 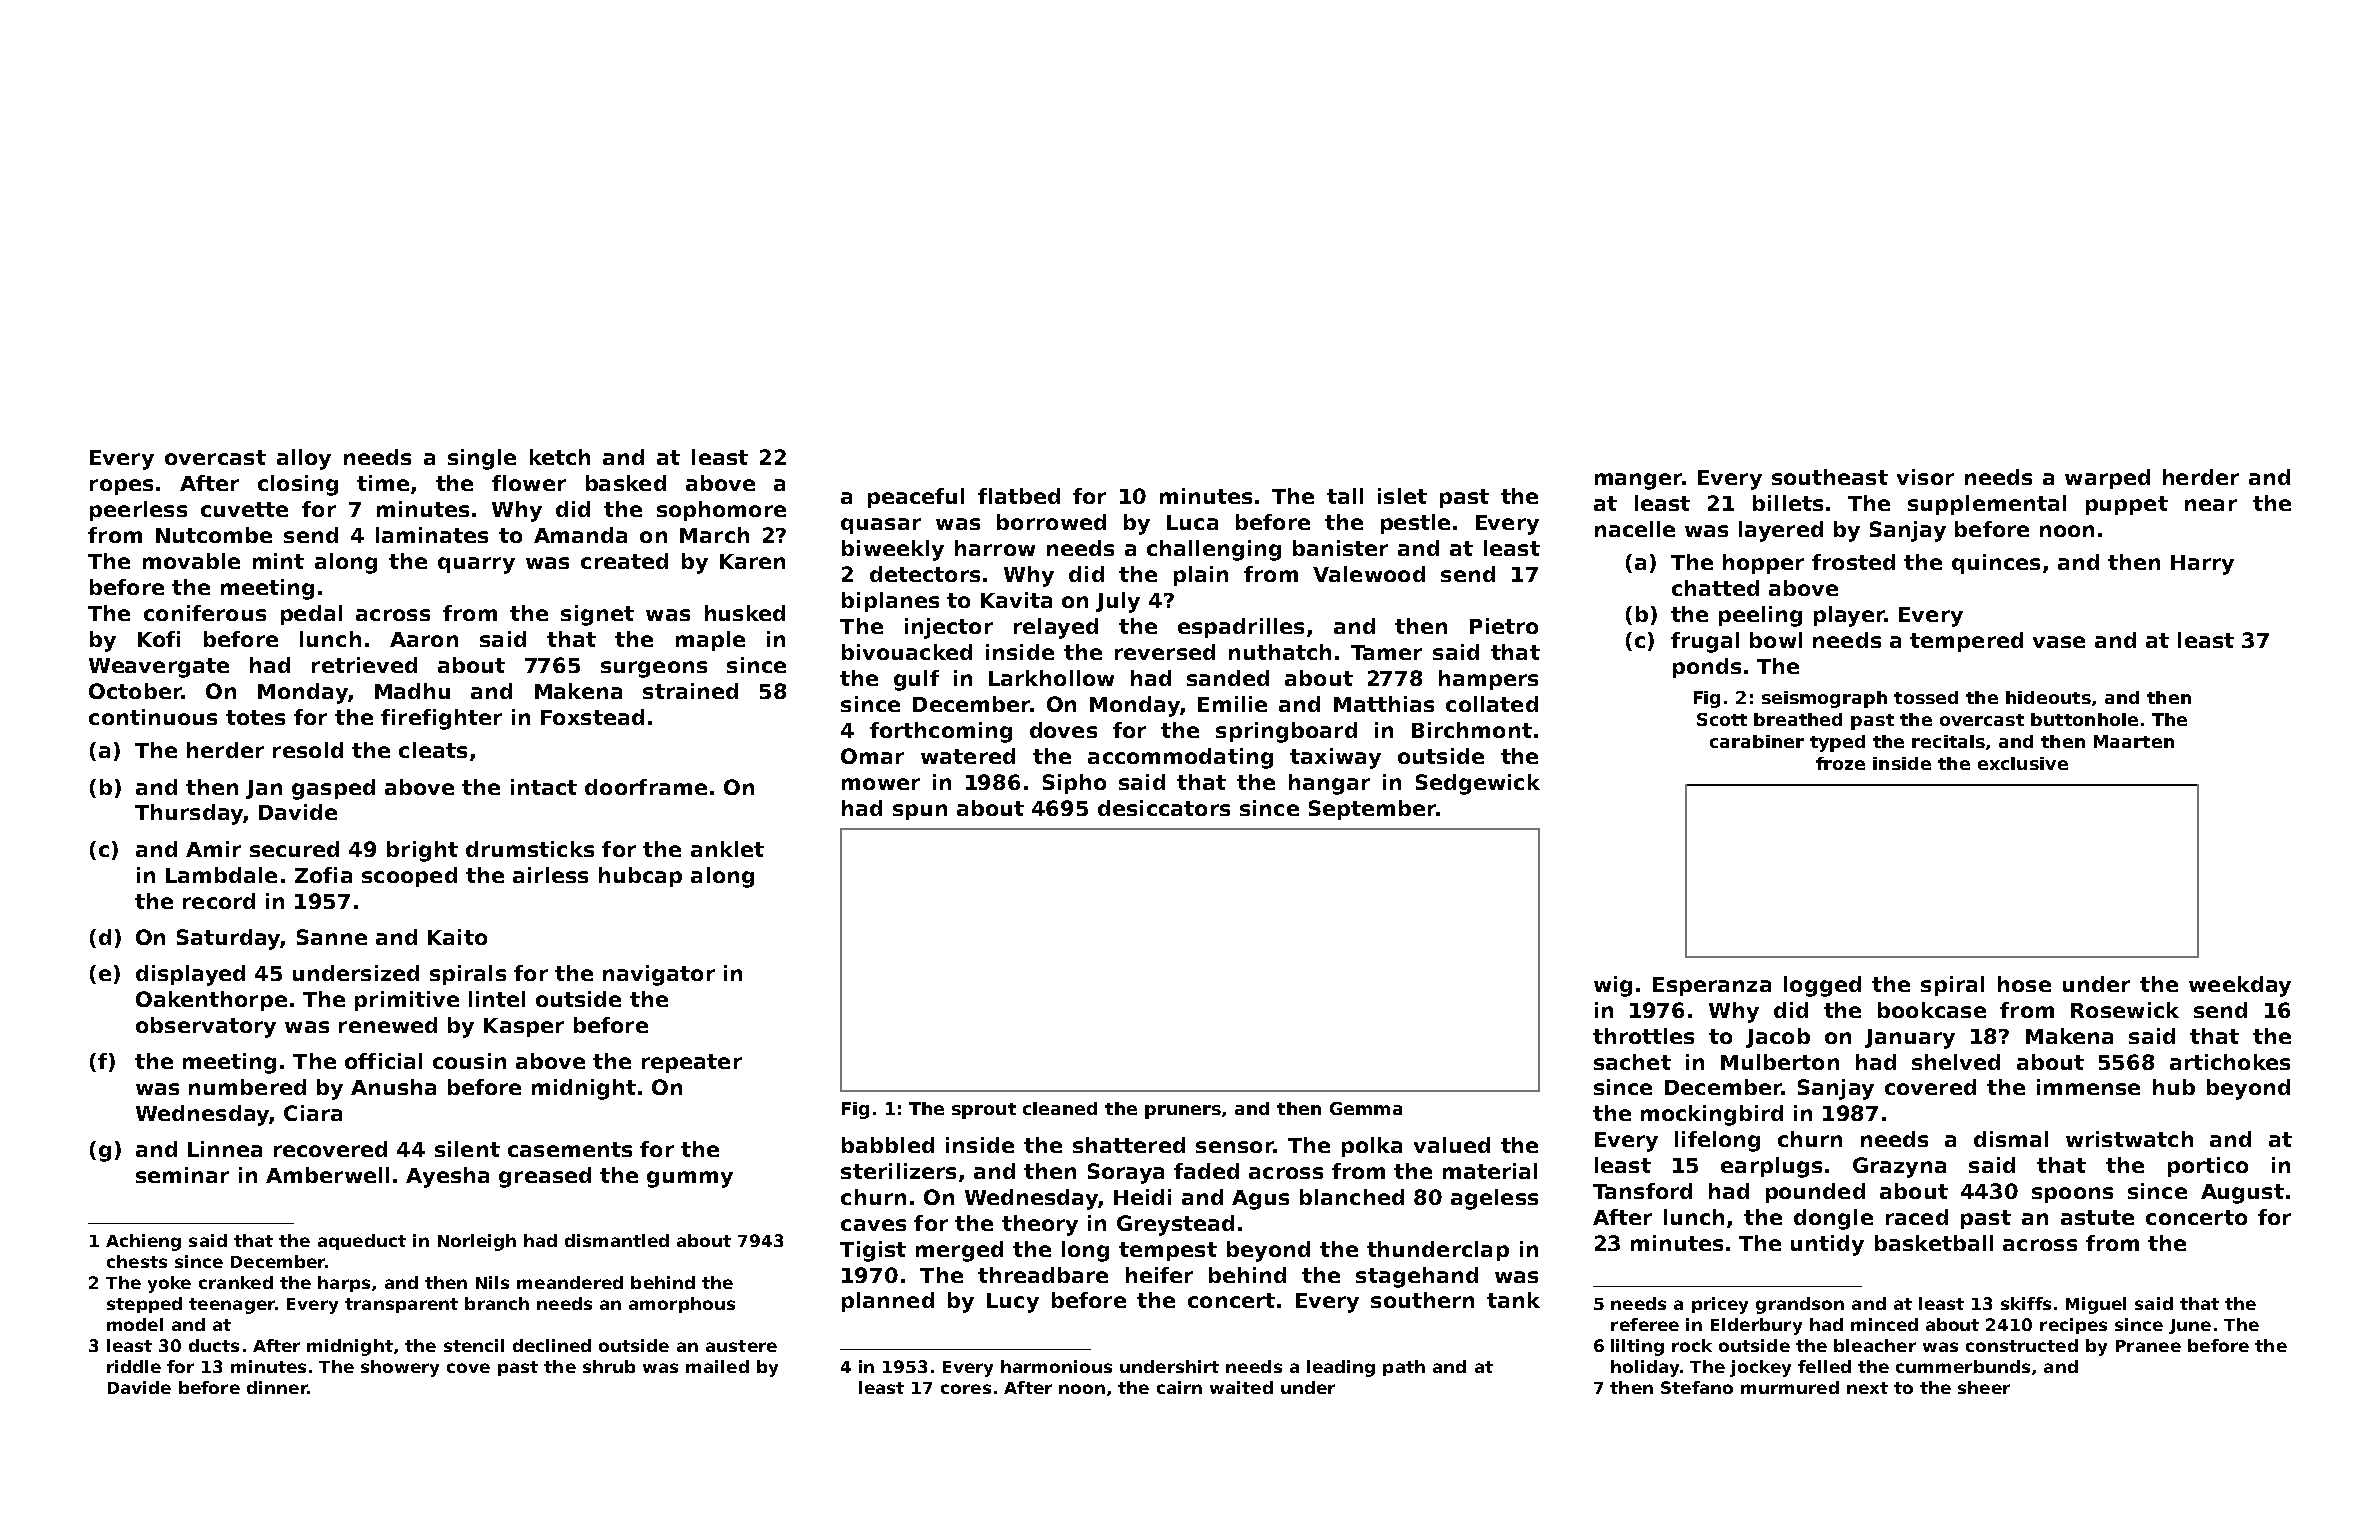 What do you see at coordinates (1056, 1366) in the image?
I see `harmonious` at bounding box center [1056, 1366].
